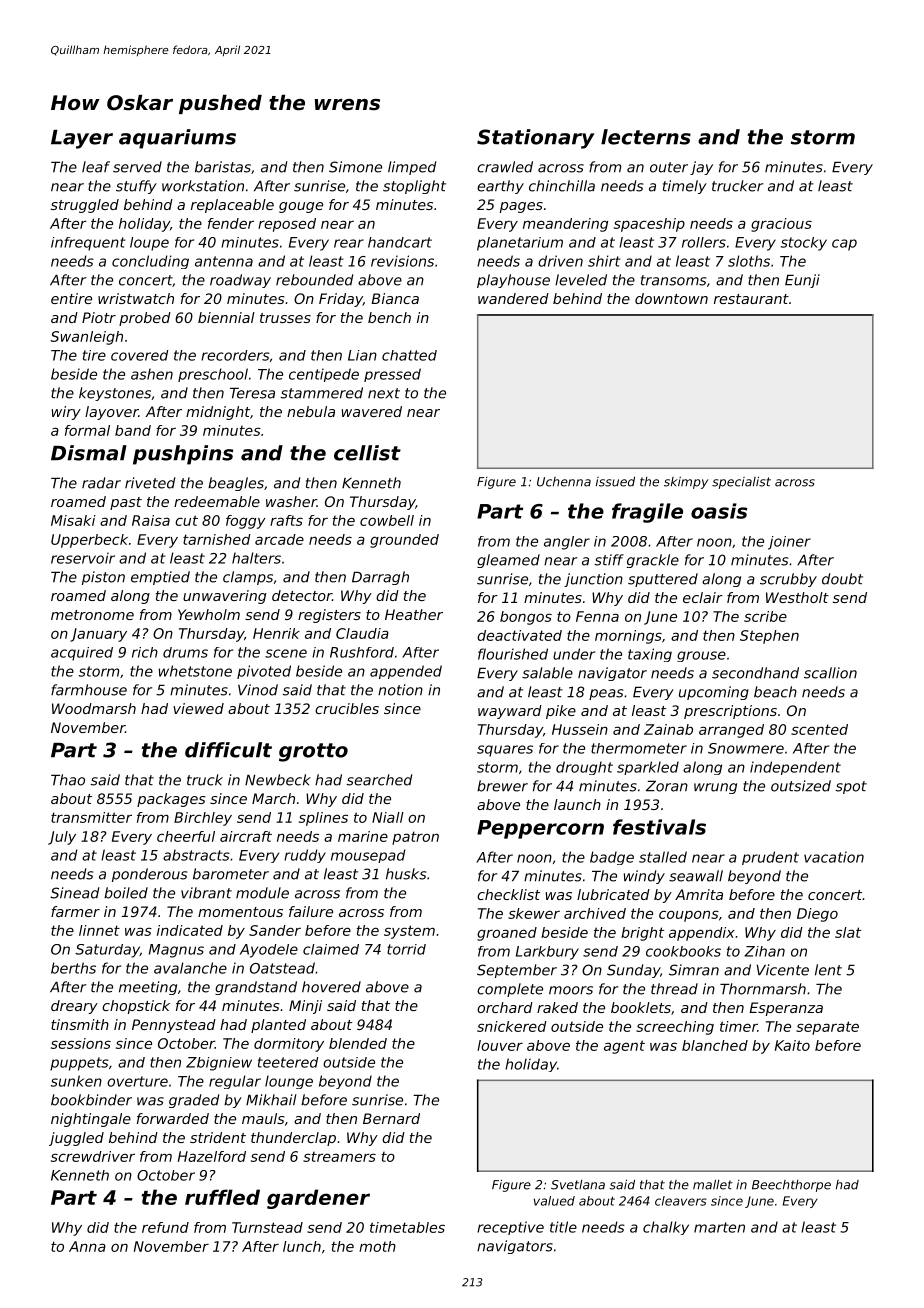  I want to click on Layer, so click(82, 139).
